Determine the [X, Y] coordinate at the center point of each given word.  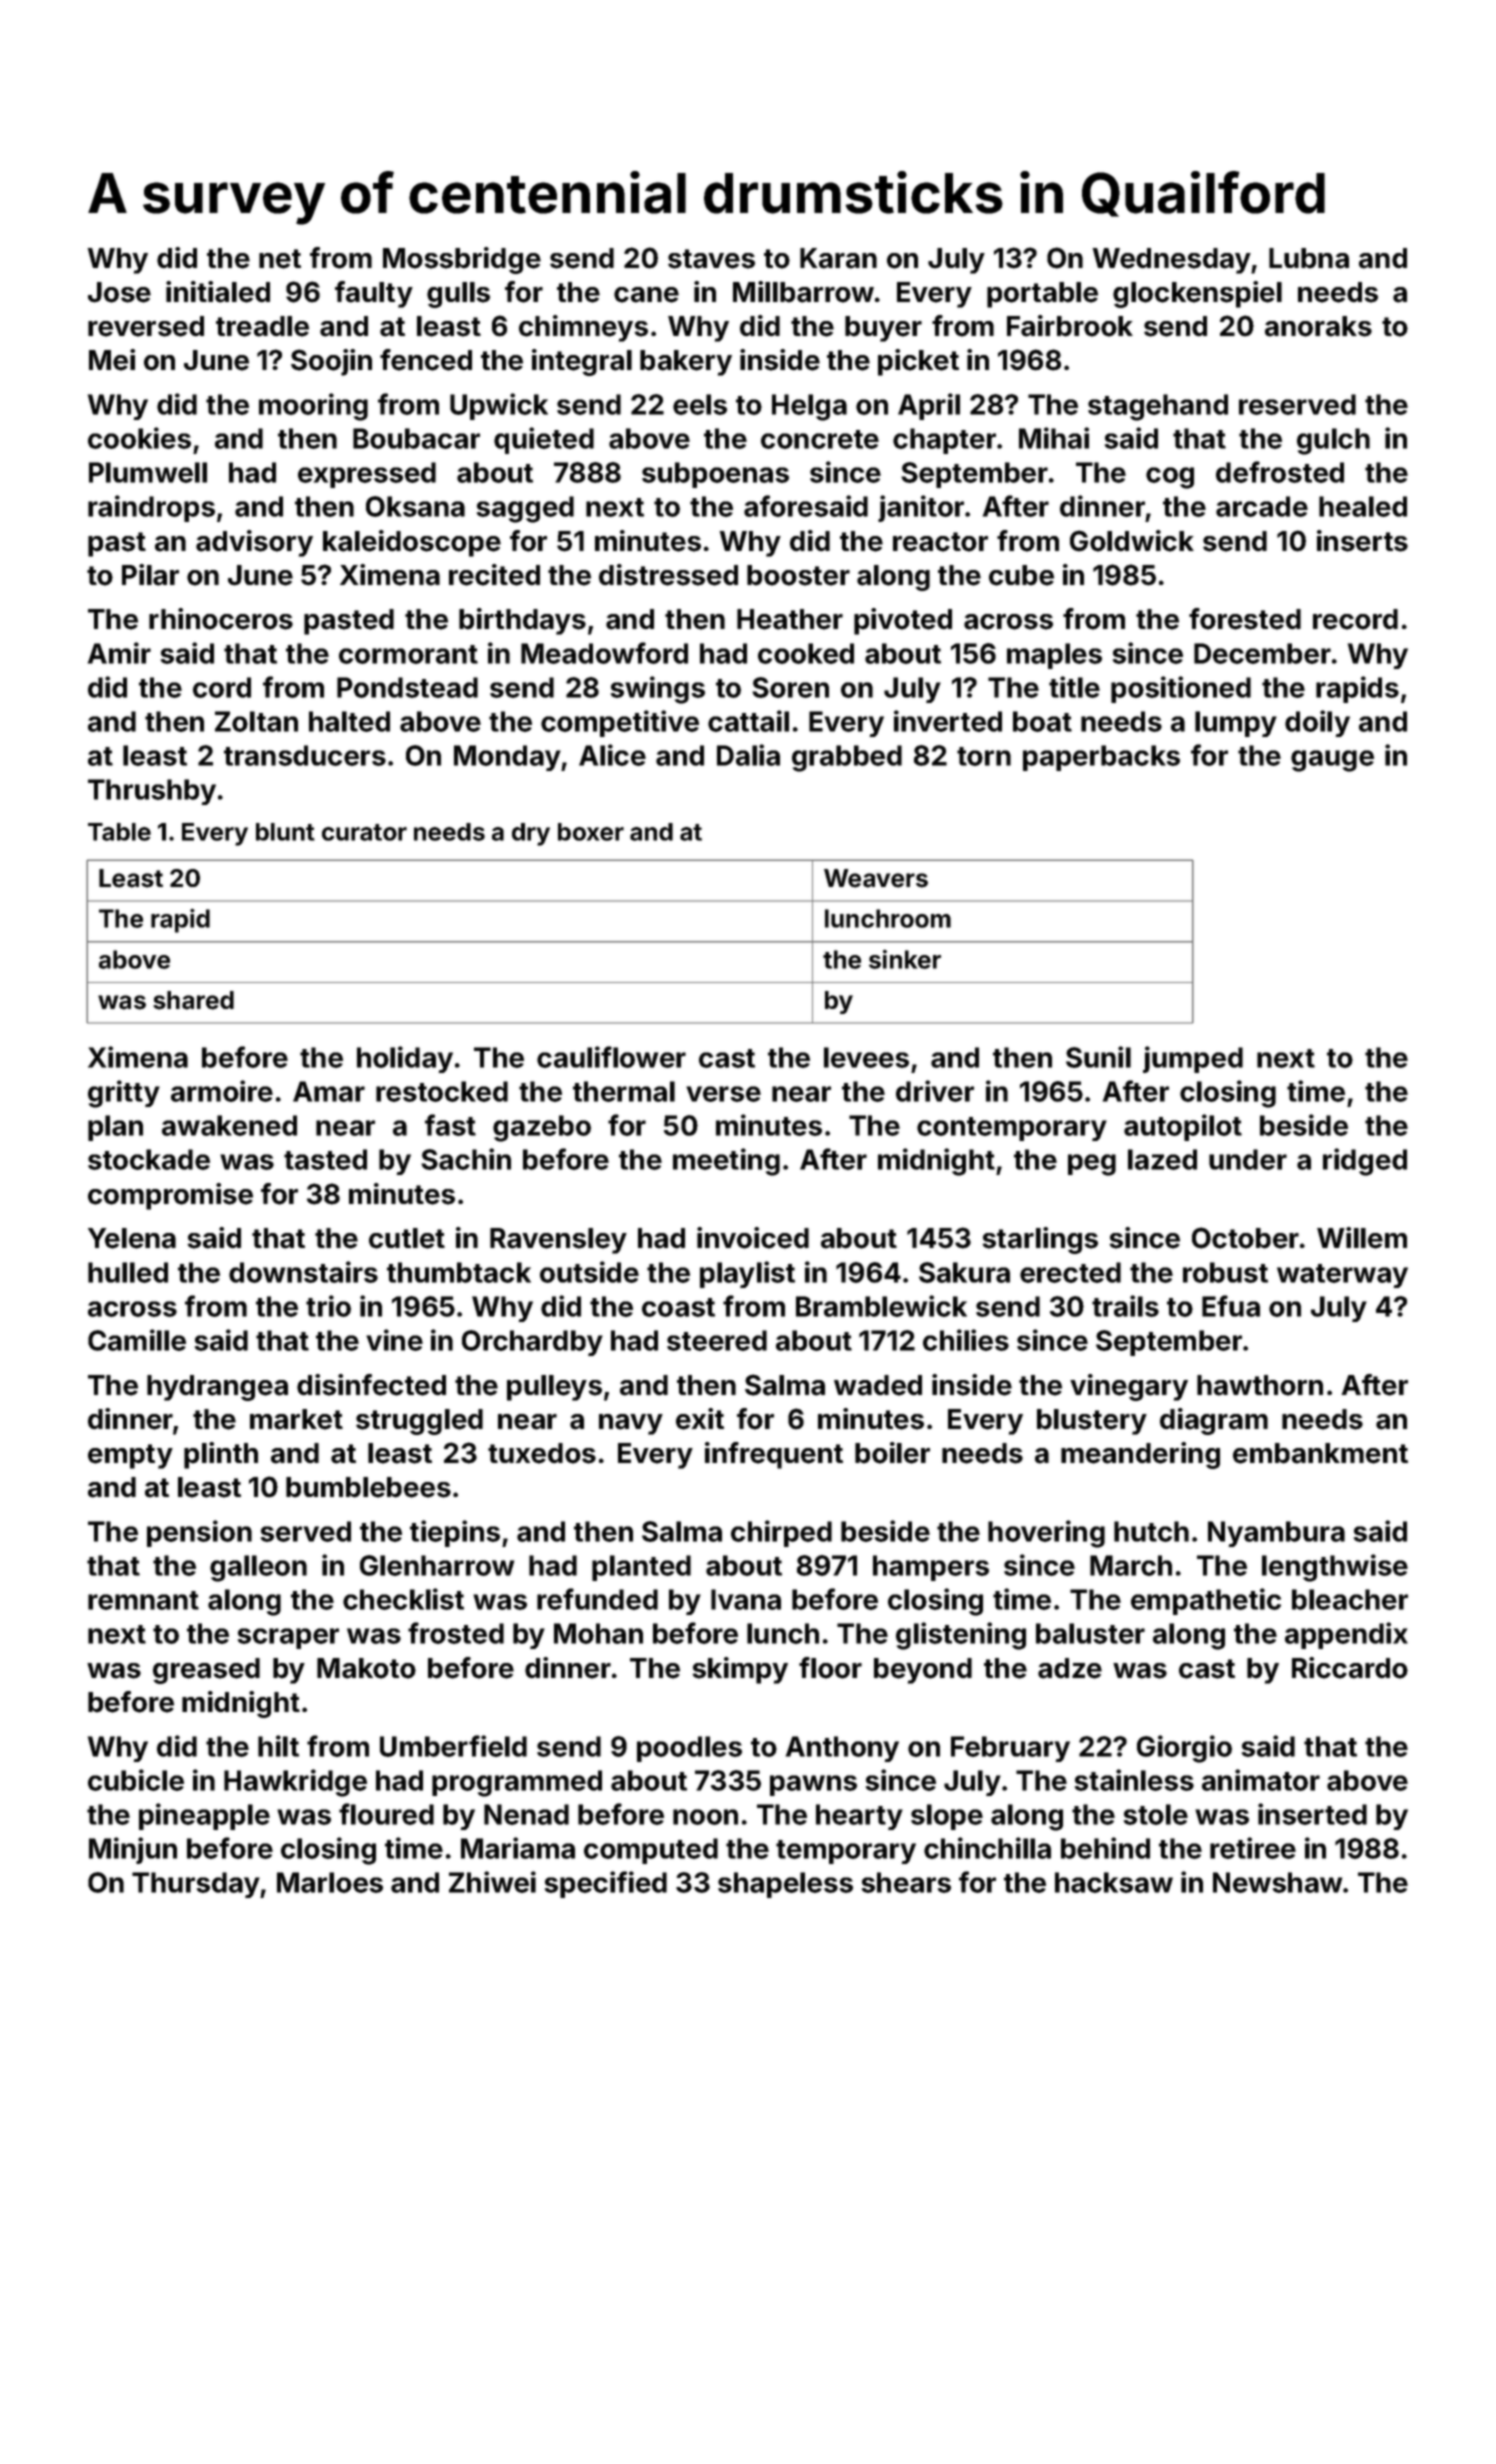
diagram [1214, 1421]
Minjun [133, 1850]
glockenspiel [1197, 294]
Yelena [132, 1238]
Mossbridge [462, 260]
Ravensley [558, 1241]
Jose [119, 292]
